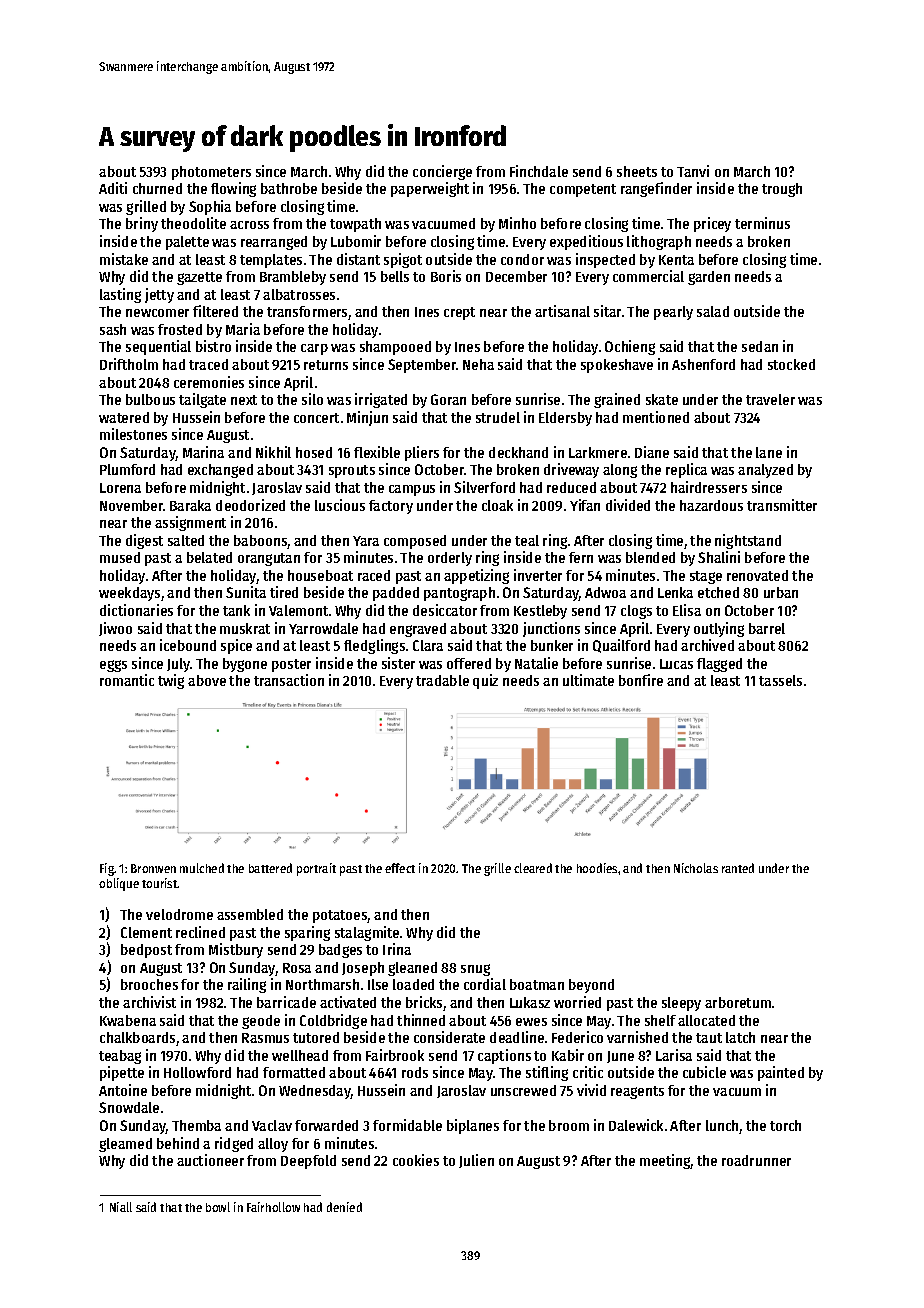 The width and height of the image is (924, 1308). Describe the element at coordinates (127, 680) in the image. I see `romantic` at that location.
